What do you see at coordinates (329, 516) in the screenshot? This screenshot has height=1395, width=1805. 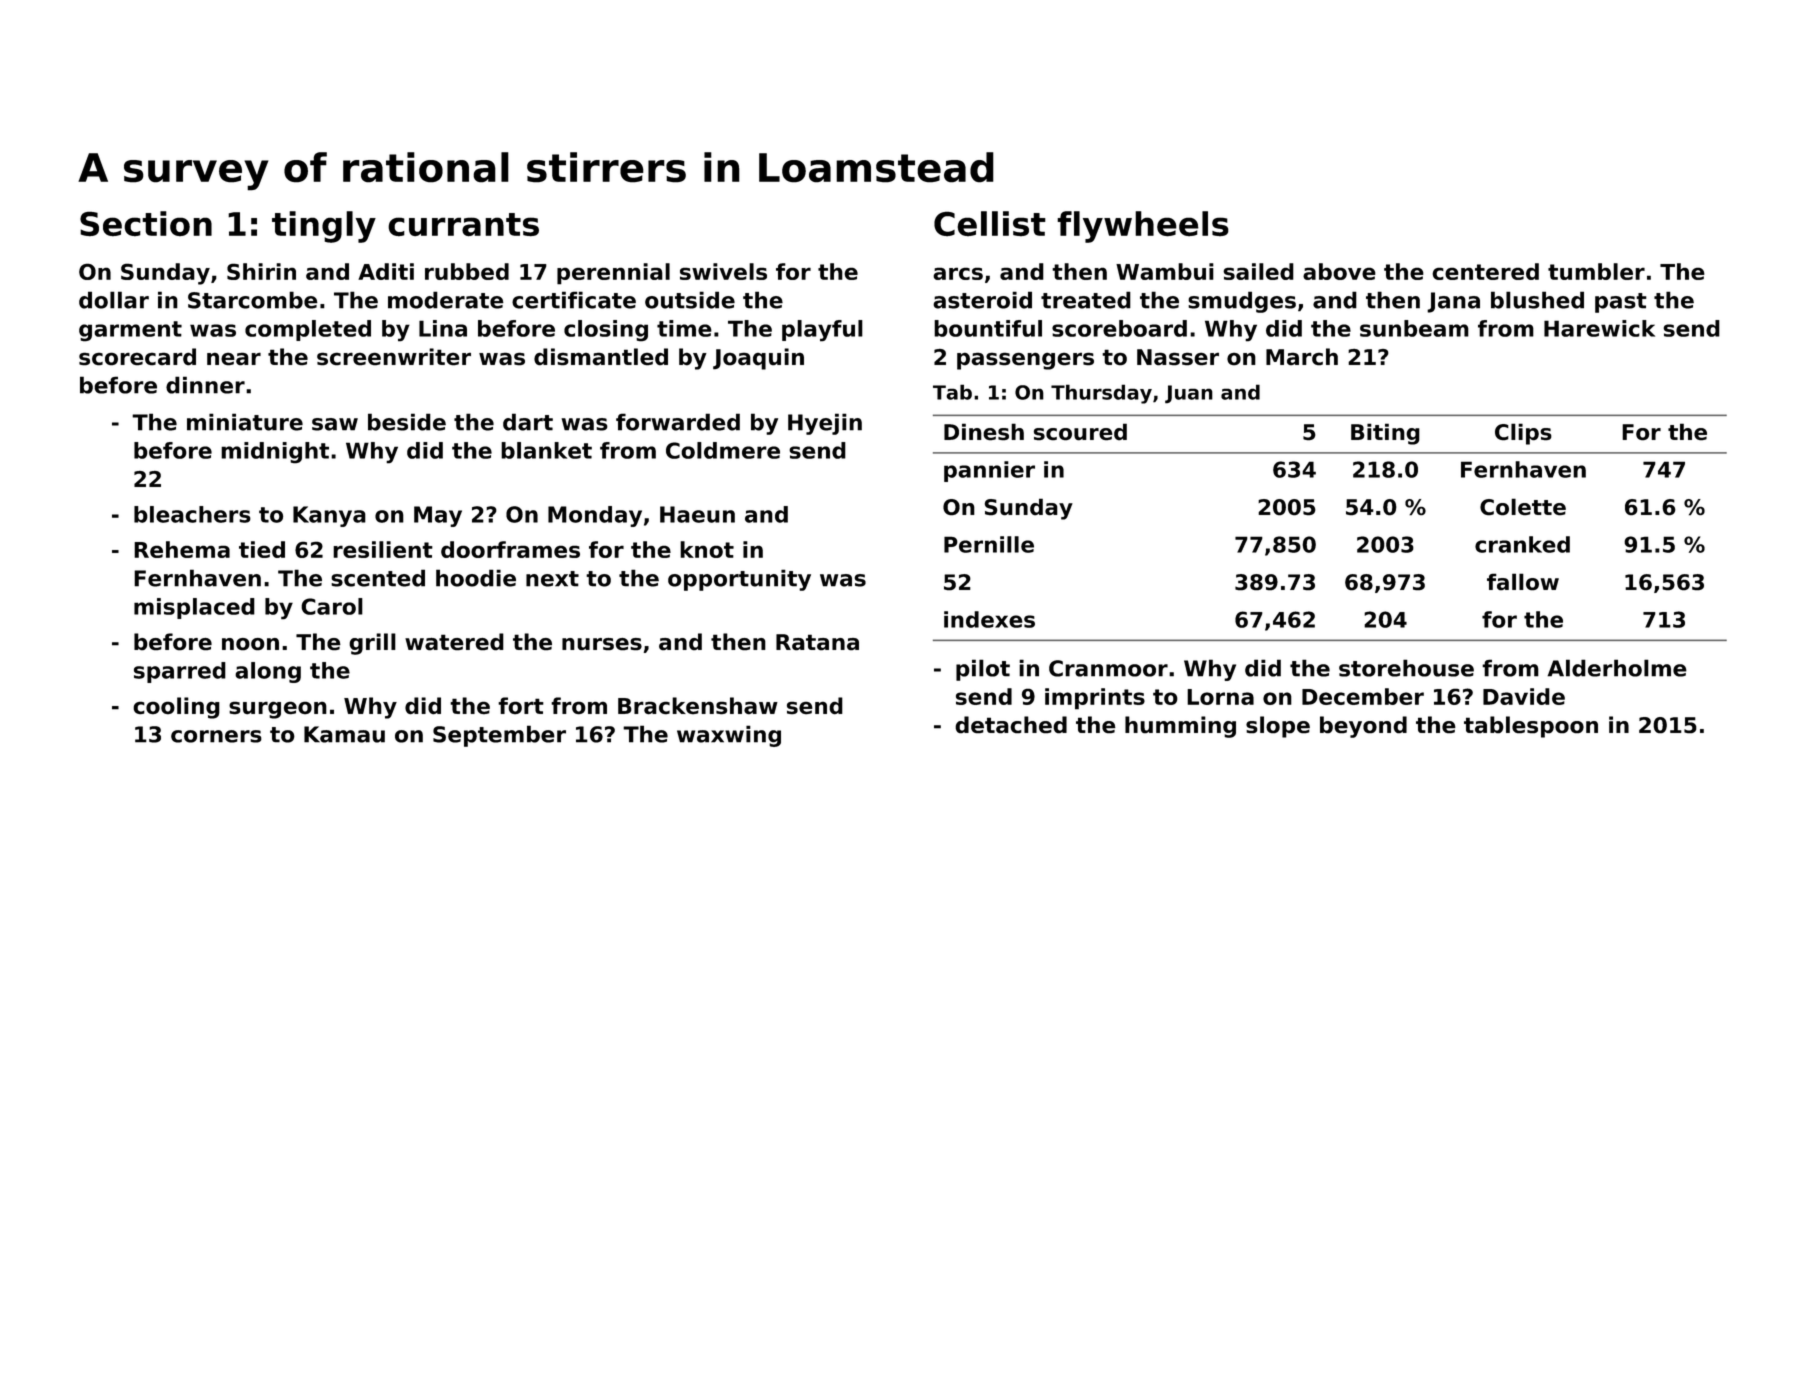 I see `Kanya` at bounding box center [329, 516].
